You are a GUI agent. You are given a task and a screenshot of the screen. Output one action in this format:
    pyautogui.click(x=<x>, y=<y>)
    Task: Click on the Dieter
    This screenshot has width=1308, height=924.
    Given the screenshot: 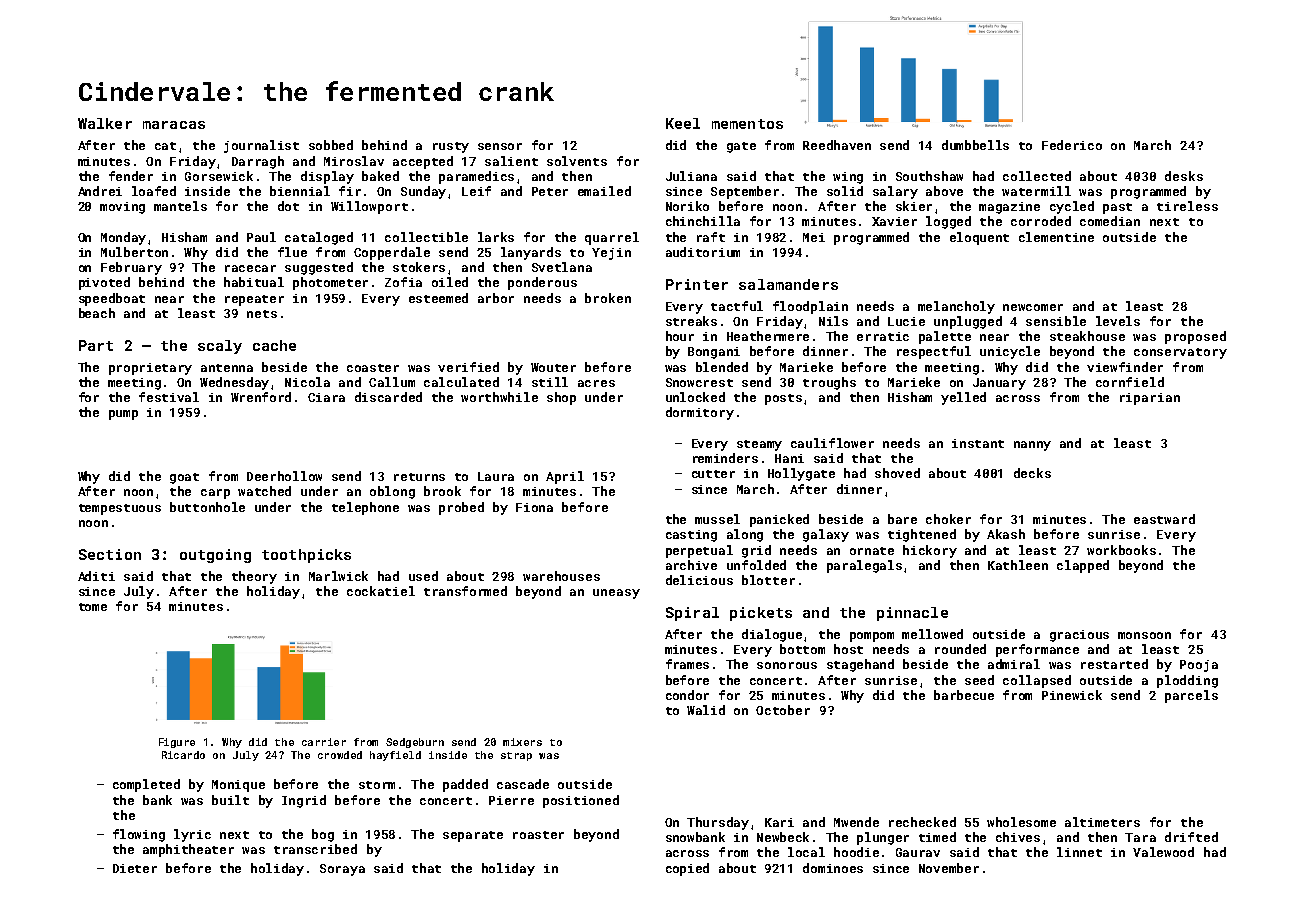 What is the action you would take?
    pyautogui.click(x=135, y=868)
